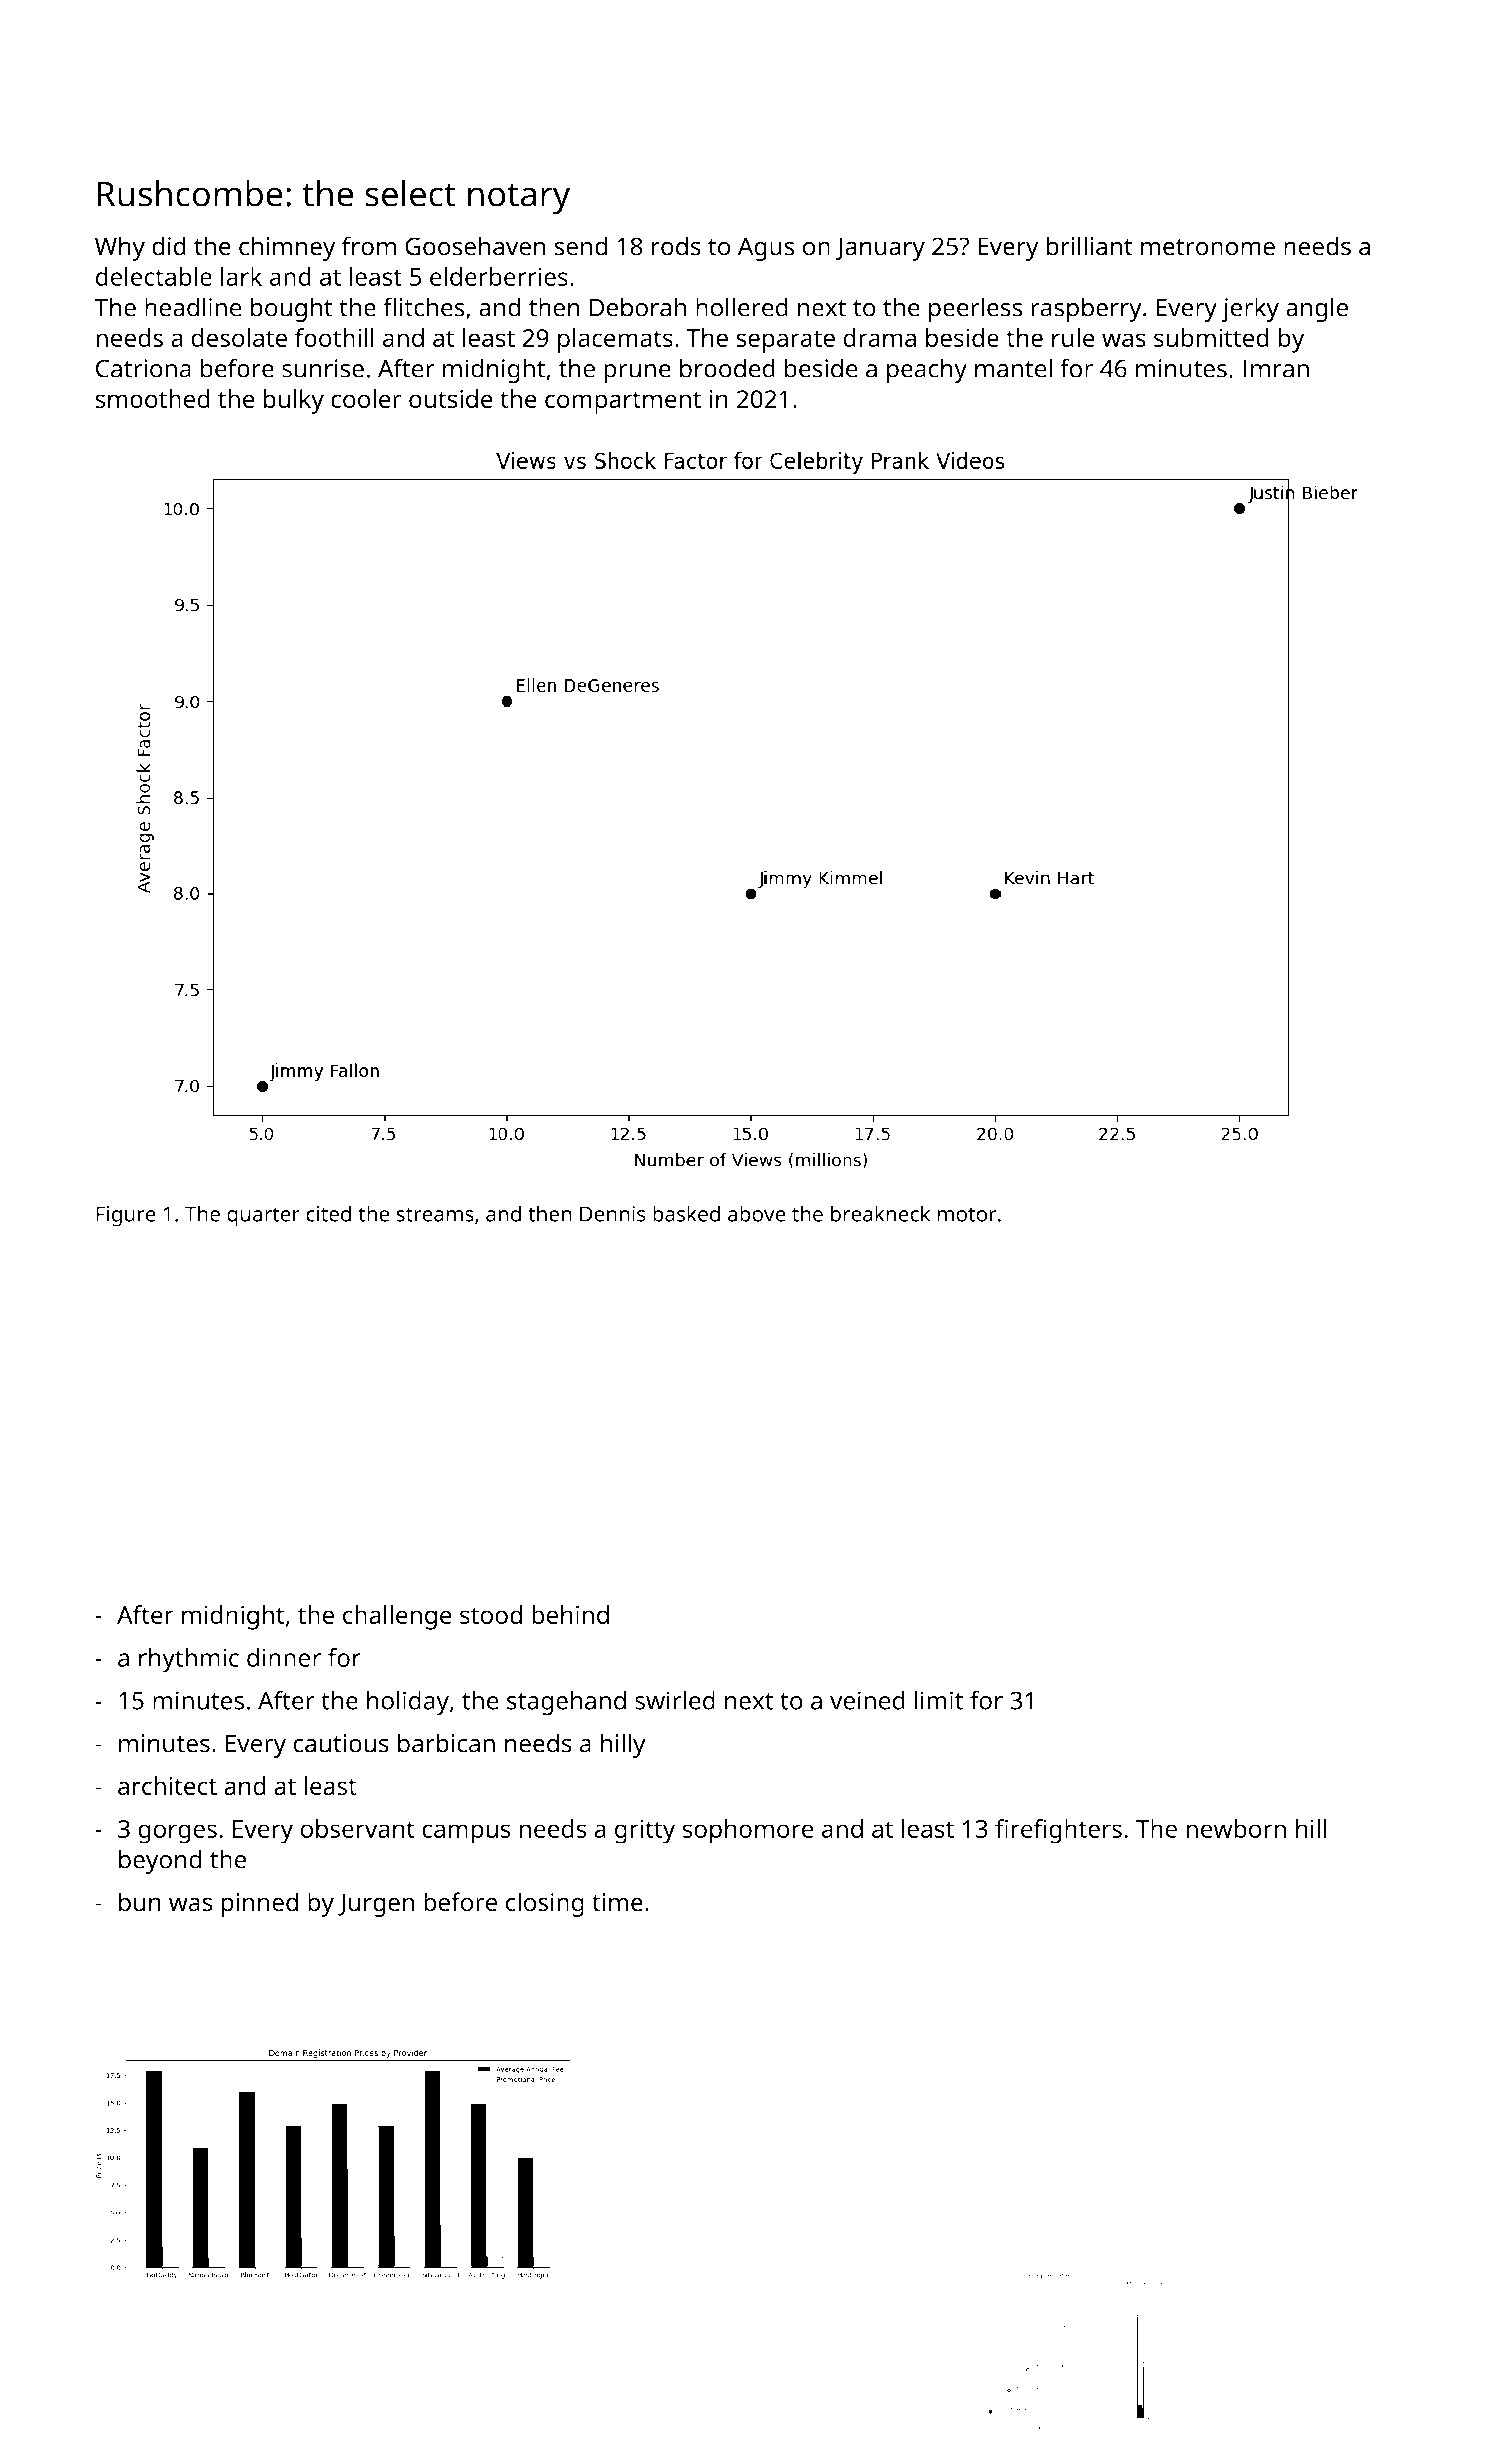 Image resolution: width=1496 pixels, height=2464 pixels. Describe the element at coordinates (341, 1743) in the image. I see `cautious` at that location.
